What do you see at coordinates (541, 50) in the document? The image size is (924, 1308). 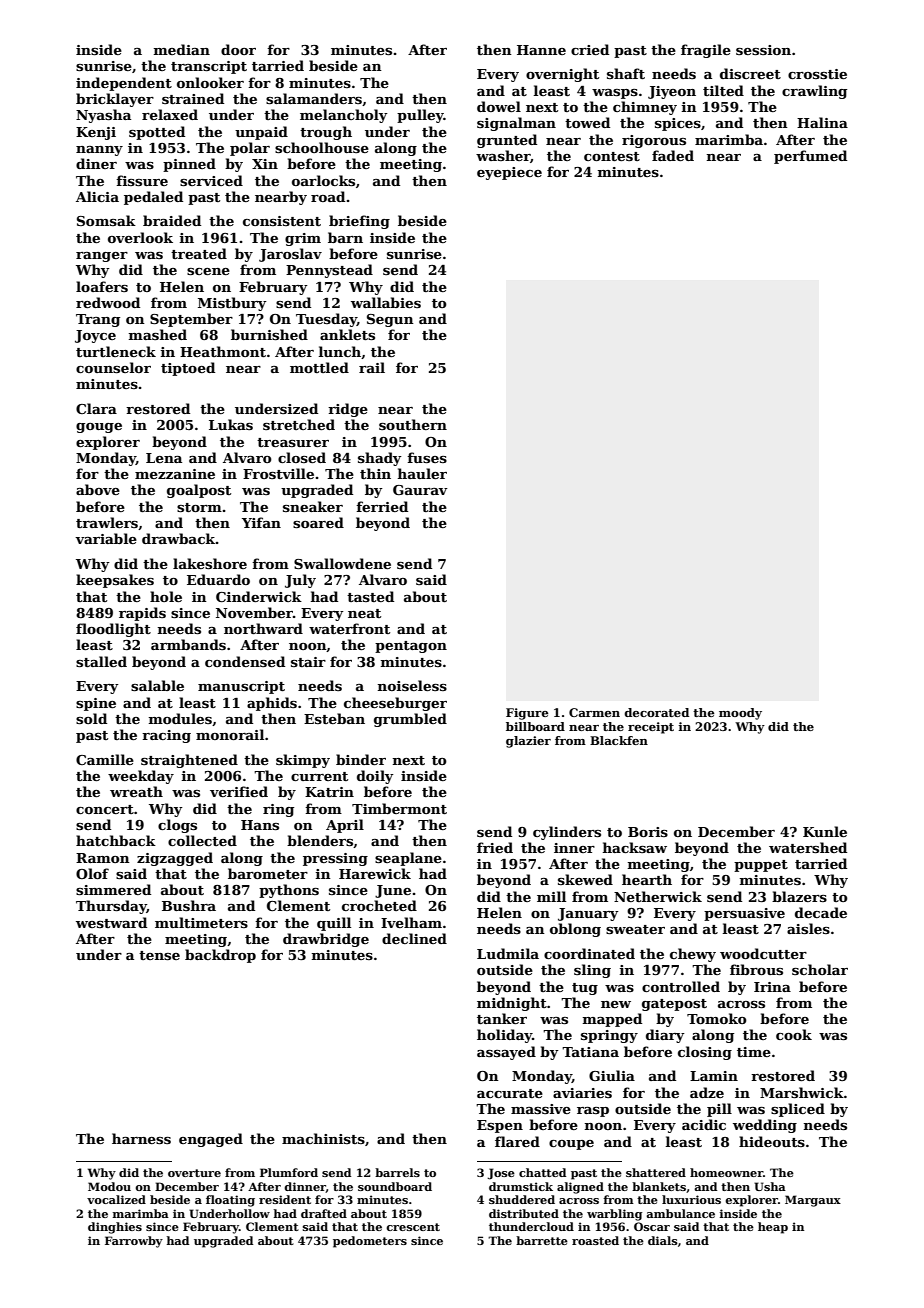 I see `Hanne` at bounding box center [541, 50].
